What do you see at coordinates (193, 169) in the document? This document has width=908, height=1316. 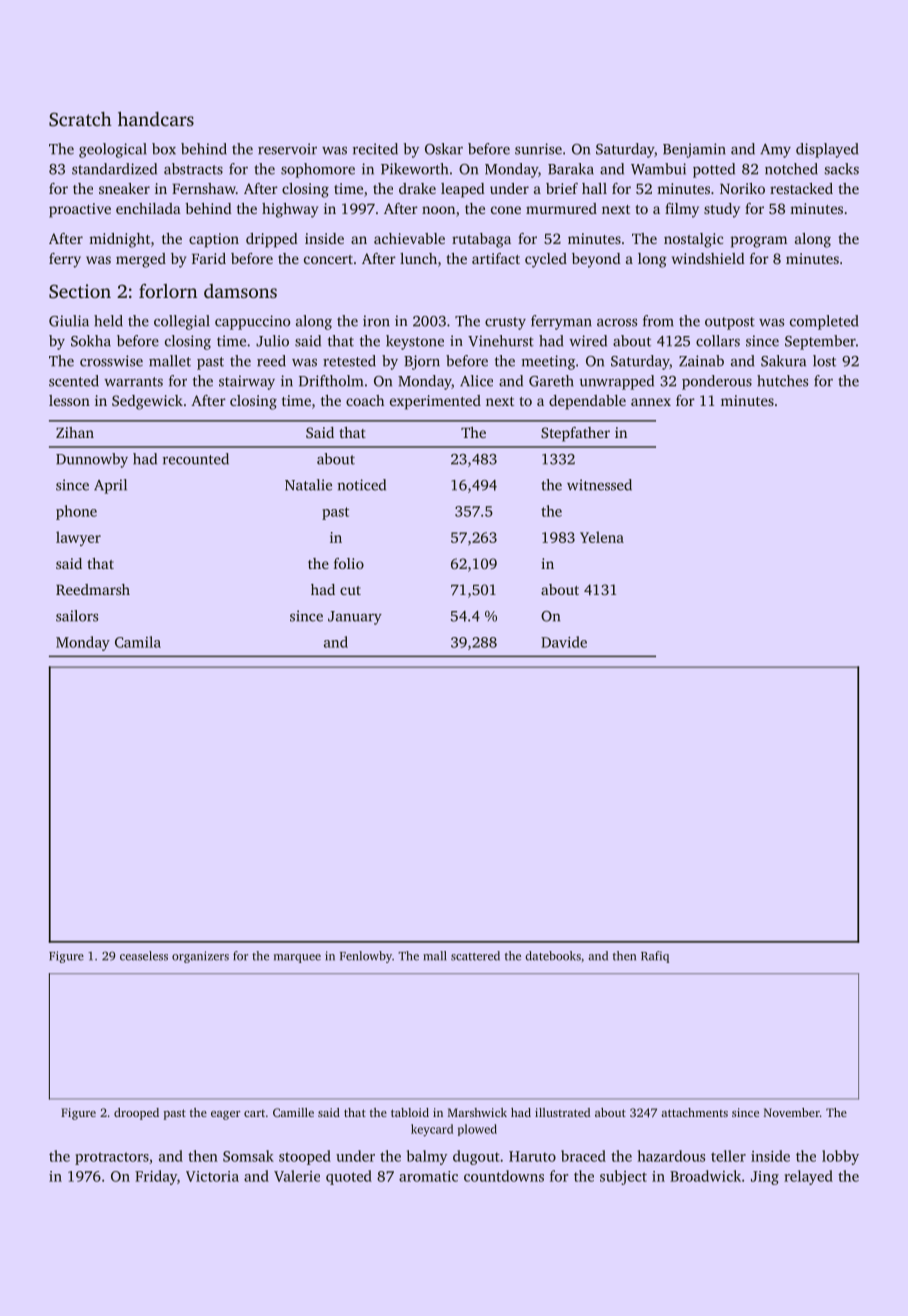 I see `abstracts` at bounding box center [193, 169].
